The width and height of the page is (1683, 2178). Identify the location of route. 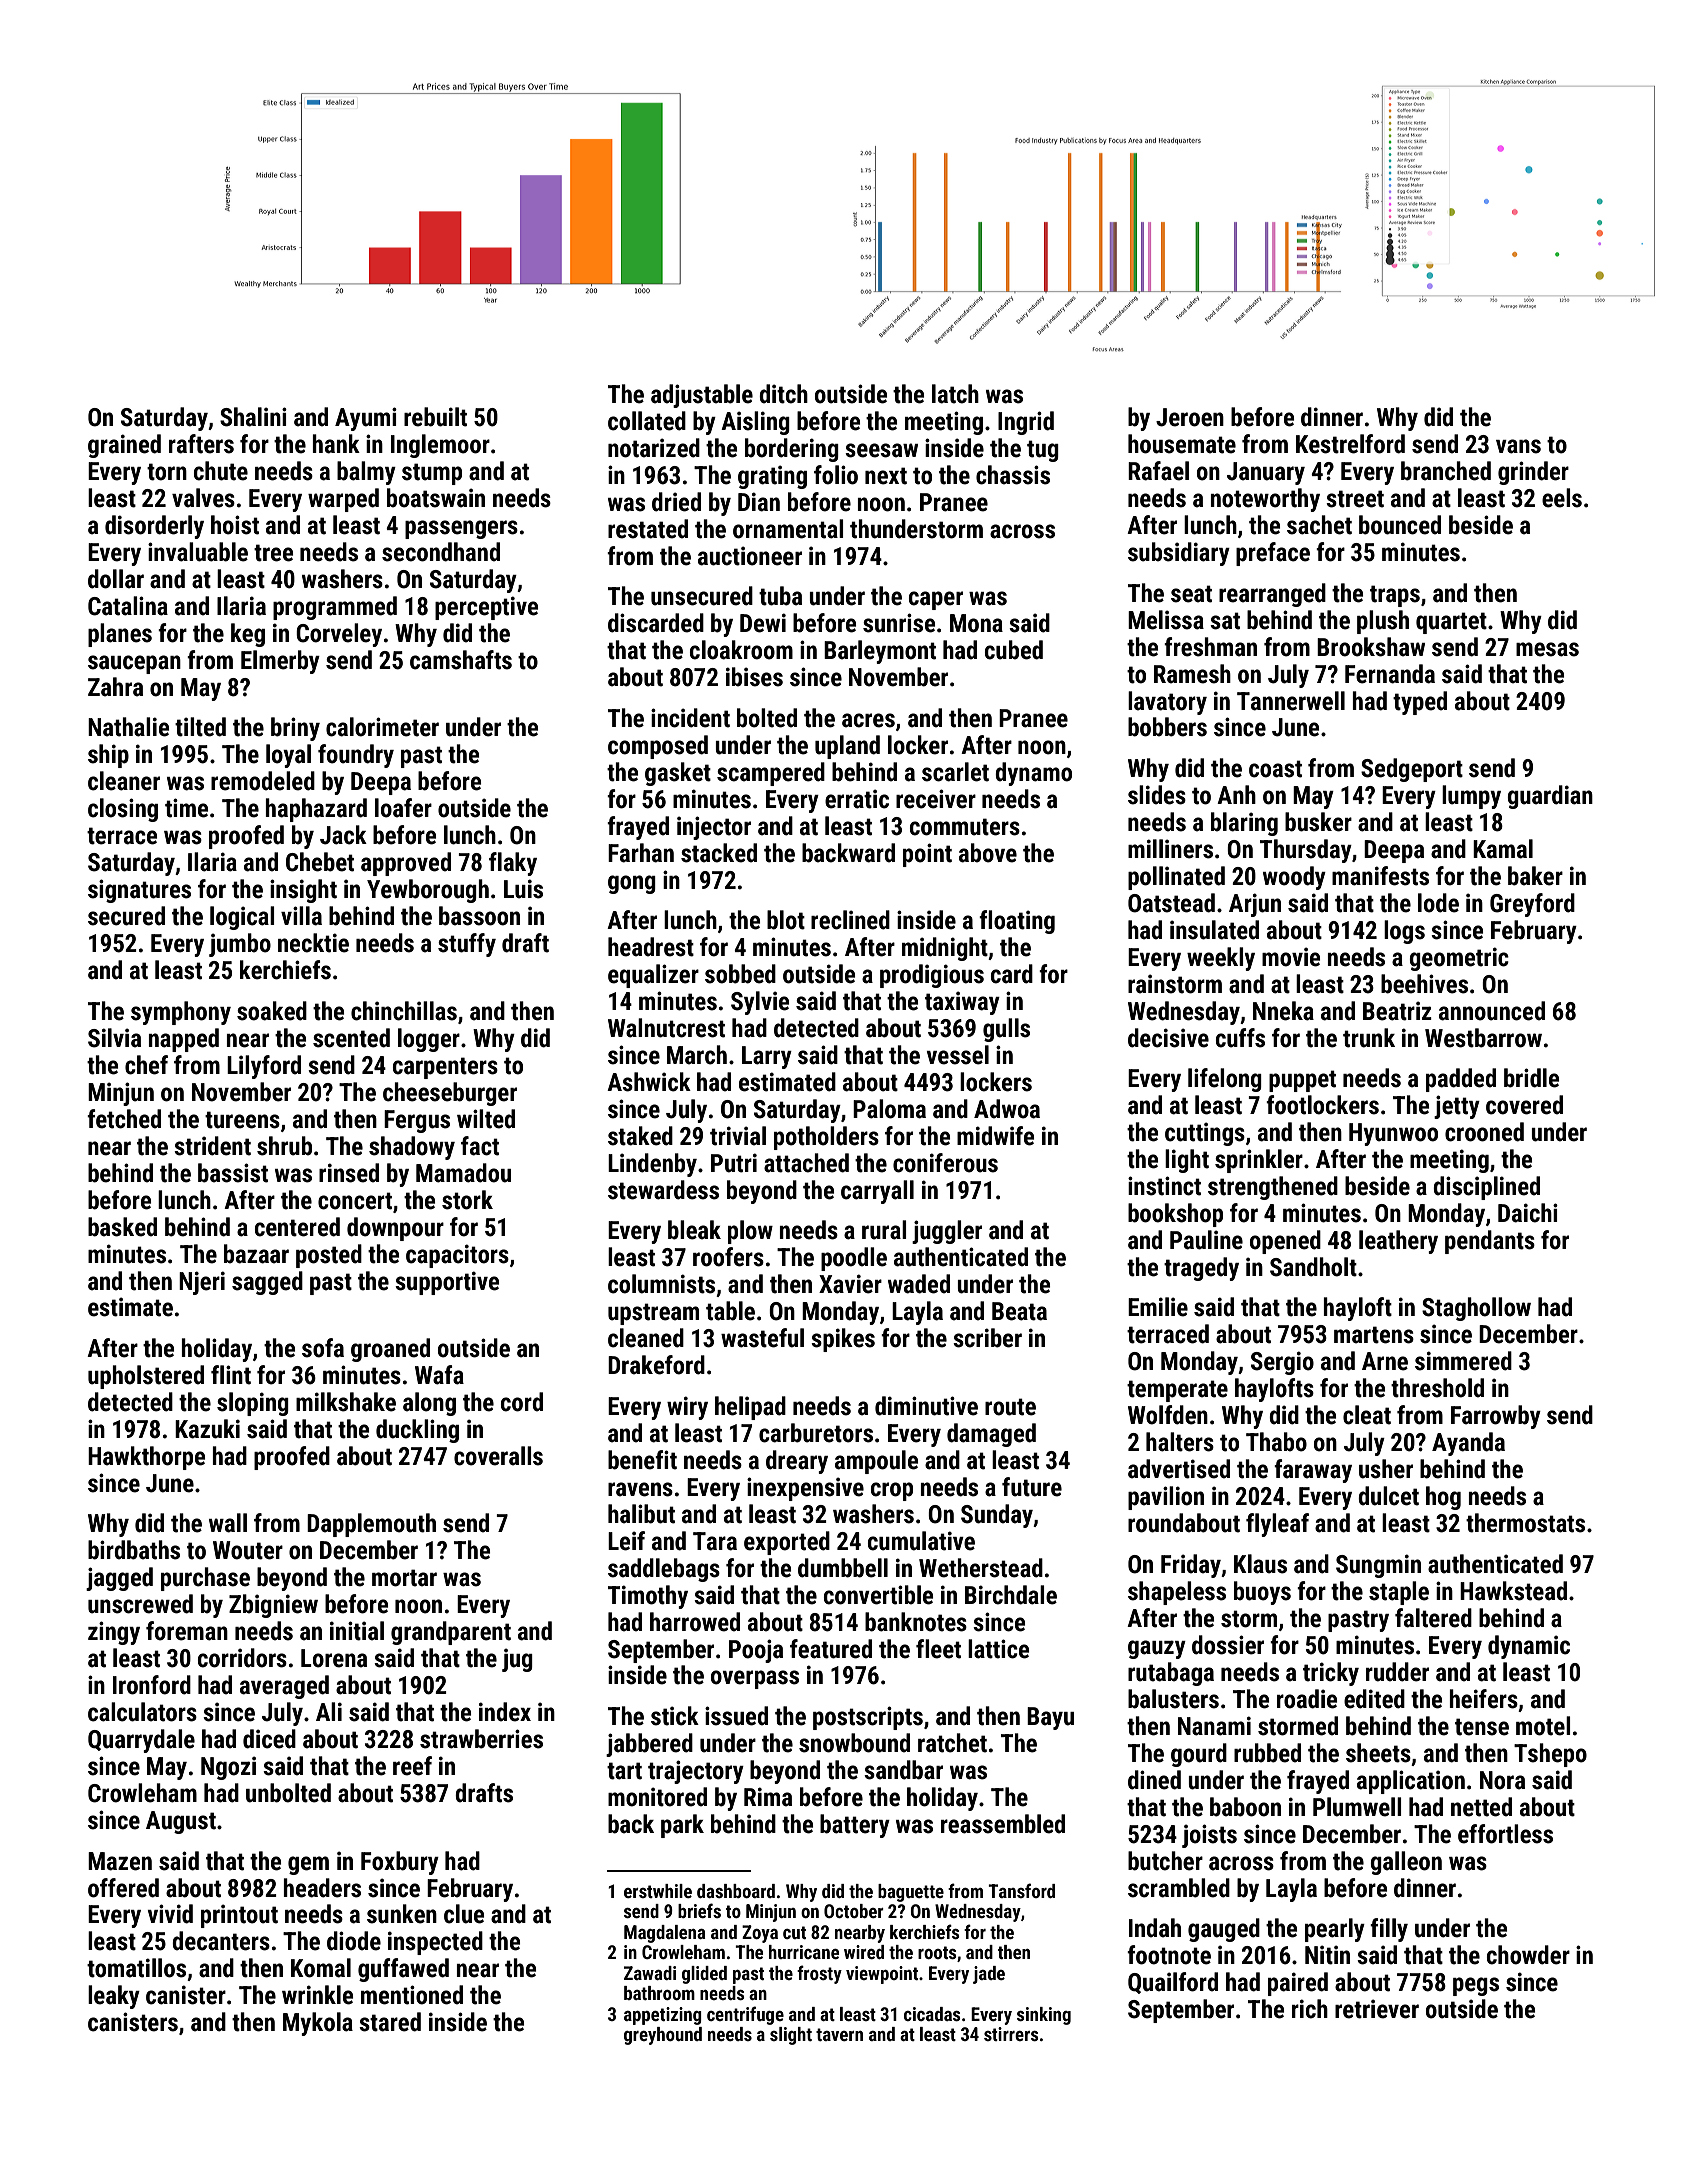
(1010, 1407).
